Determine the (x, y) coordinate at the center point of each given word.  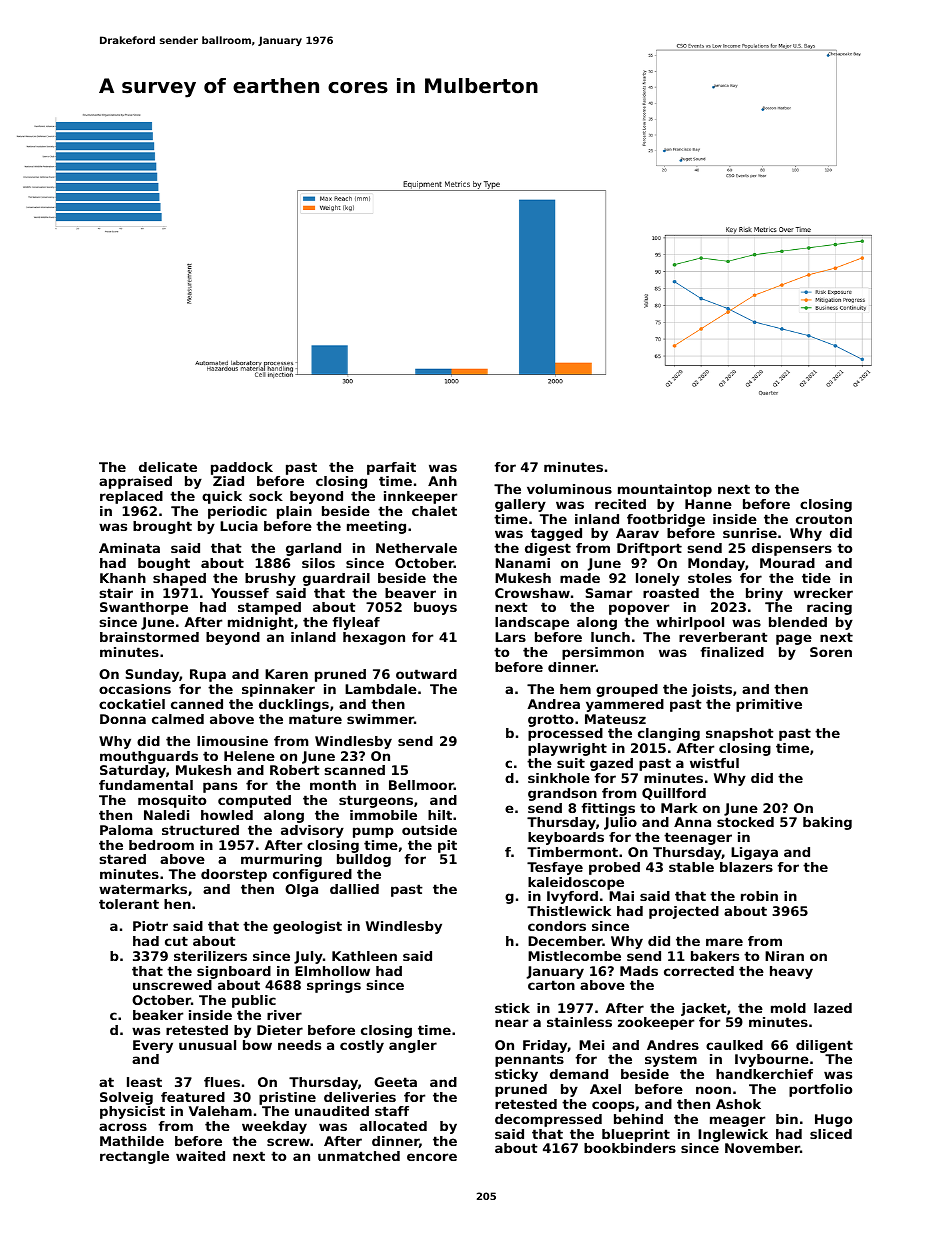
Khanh (123, 578)
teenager (698, 838)
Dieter (280, 1030)
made (580, 578)
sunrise (750, 533)
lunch (610, 637)
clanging (669, 734)
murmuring (281, 860)
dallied (354, 889)
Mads (639, 971)
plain (294, 512)
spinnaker (278, 690)
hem (575, 689)
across (123, 1127)
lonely (658, 579)
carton (551, 985)
